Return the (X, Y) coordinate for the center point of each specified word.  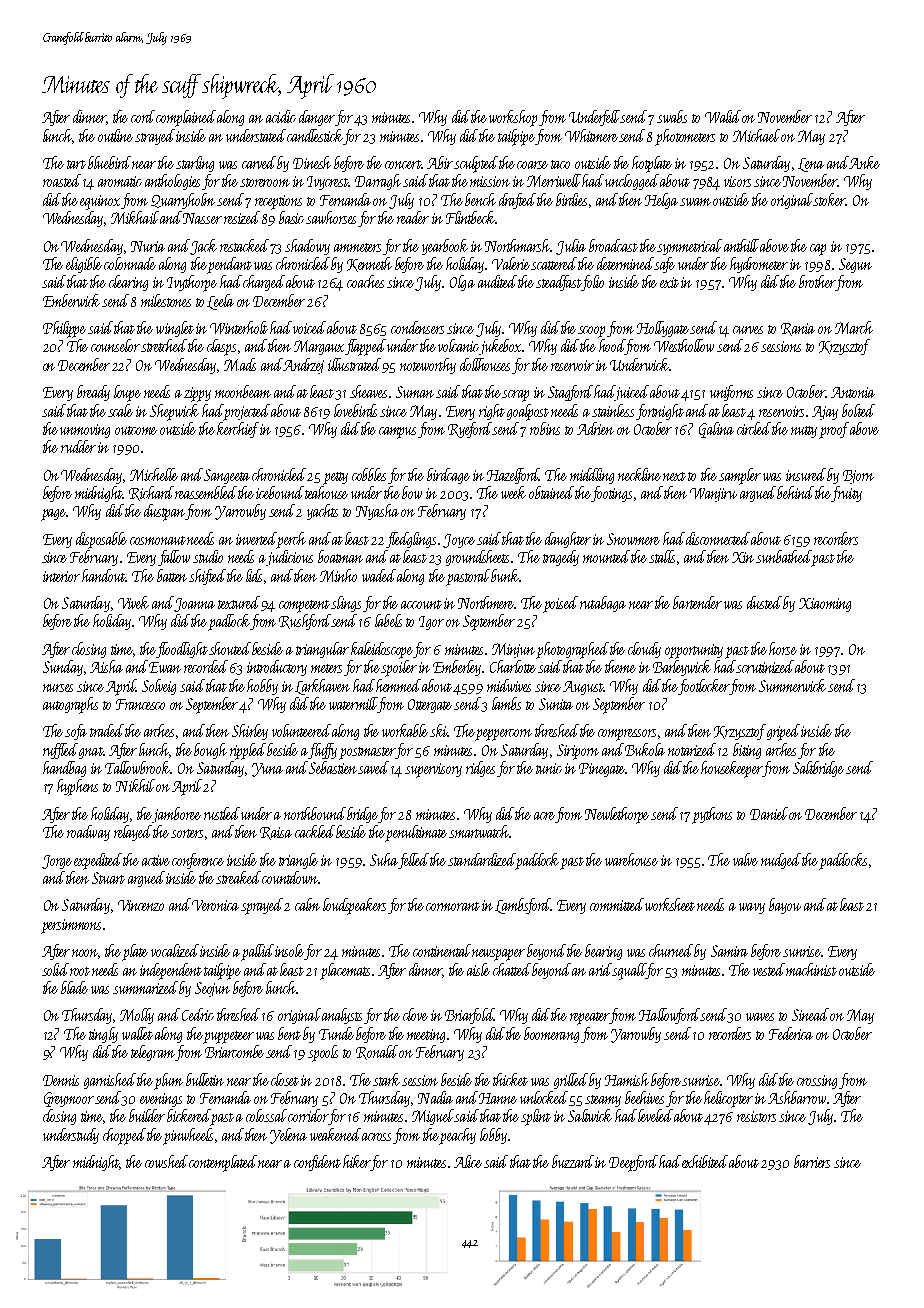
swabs (672, 116)
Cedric (198, 1014)
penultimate (416, 833)
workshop (513, 118)
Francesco (140, 704)
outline (115, 135)
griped (783, 732)
